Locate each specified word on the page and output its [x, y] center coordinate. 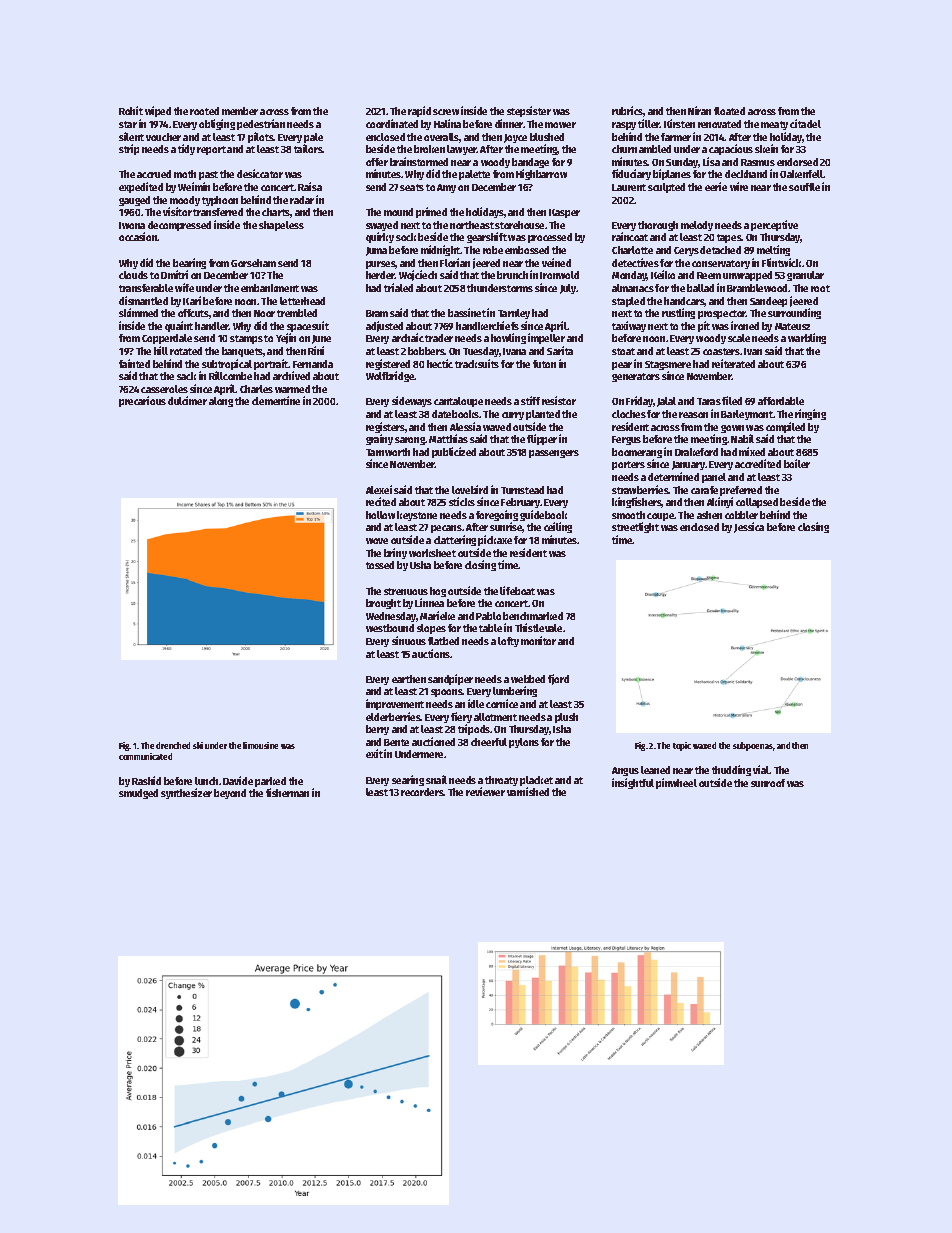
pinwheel [676, 783]
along [221, 402]
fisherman [287, 792]
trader [439, 338]
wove [377, 541]
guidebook [543, 516]
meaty [774, 125]
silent [131, 136]
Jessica [749, 527]
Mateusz [792, 326]
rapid [419, 111]
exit [374, 753]
